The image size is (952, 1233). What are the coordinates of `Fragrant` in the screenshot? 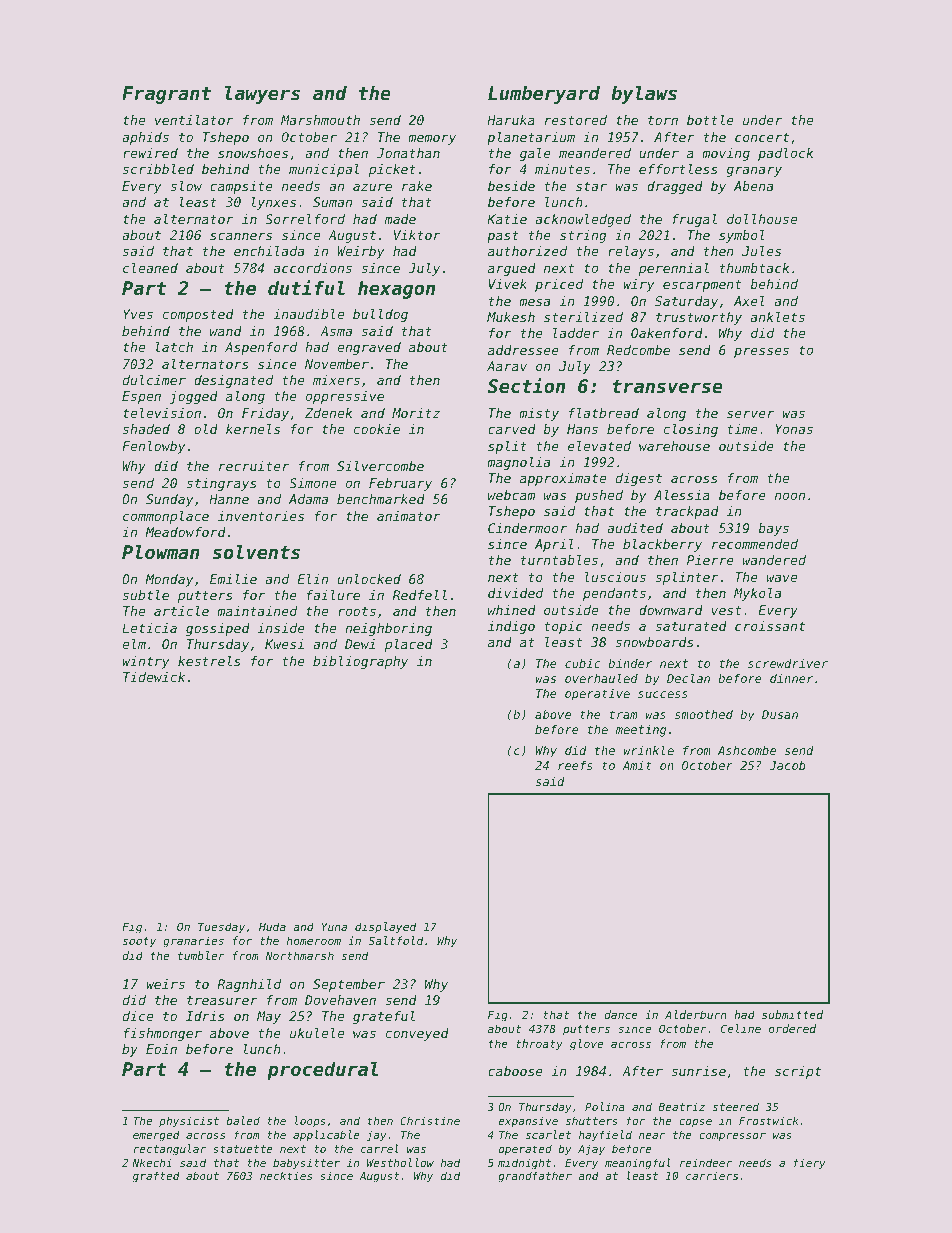 It's located at (166, 95).
